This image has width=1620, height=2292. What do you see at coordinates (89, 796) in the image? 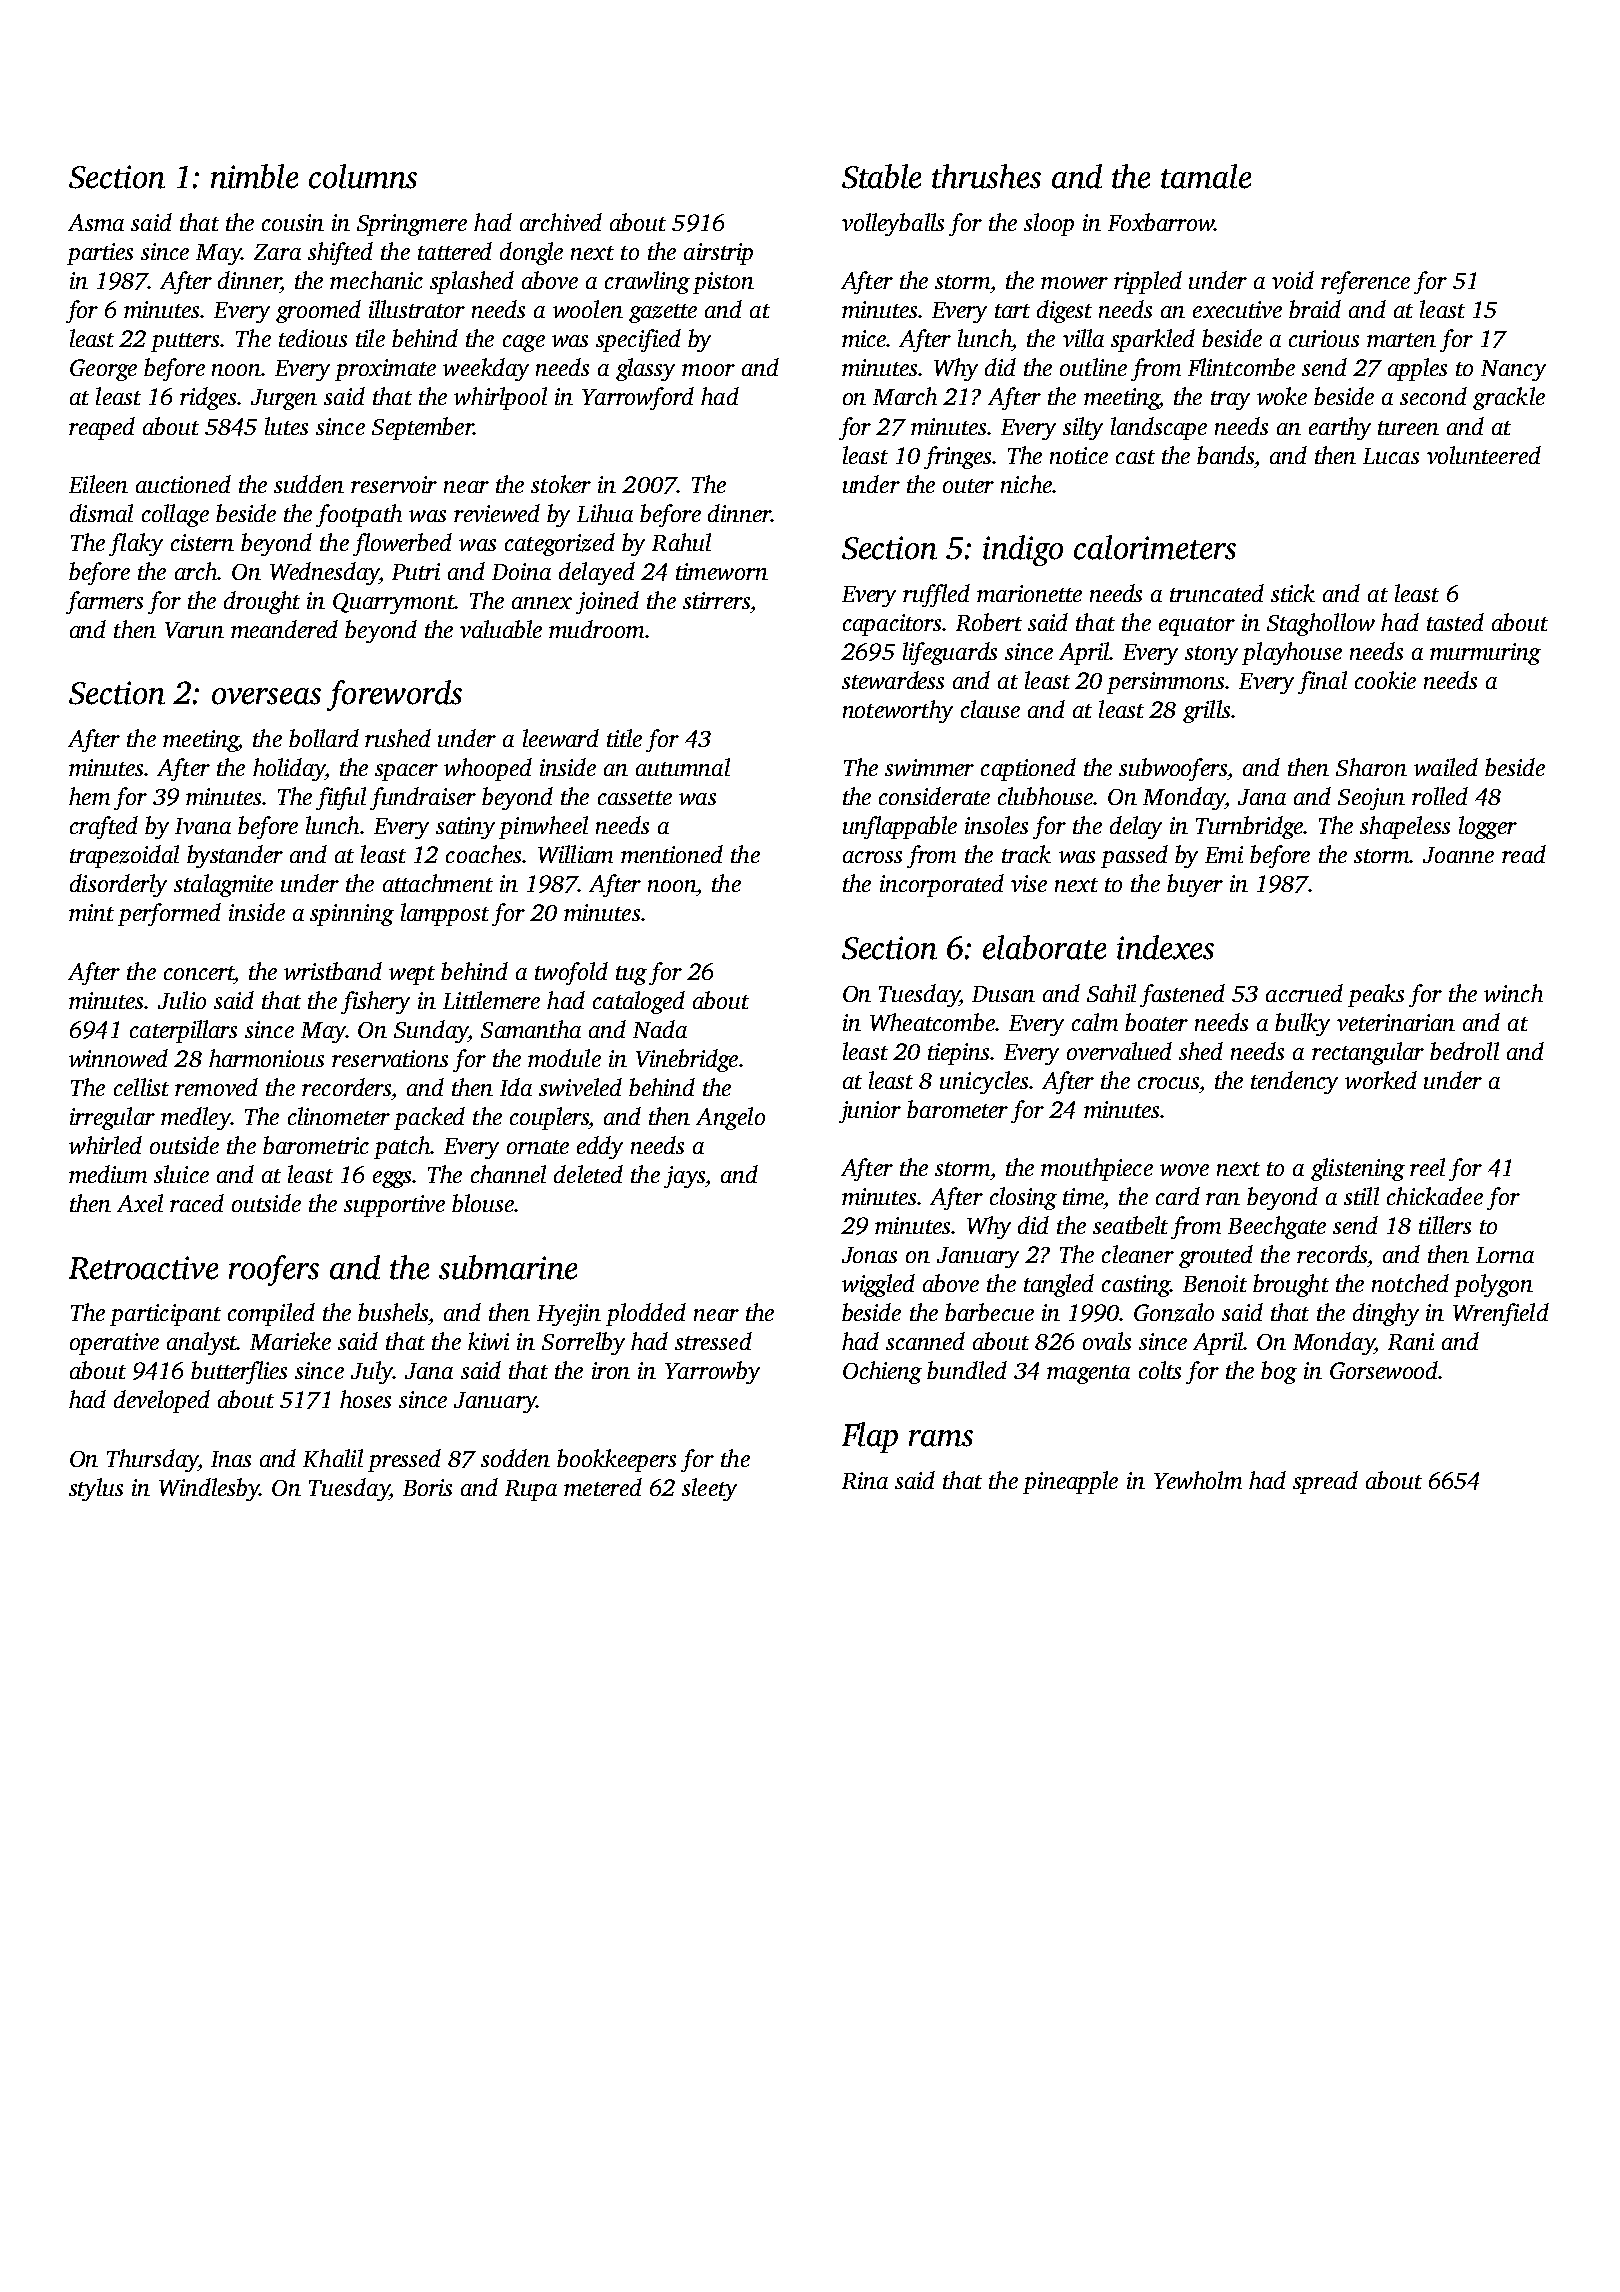
I see `hem` at bounding box center [89, 796].
